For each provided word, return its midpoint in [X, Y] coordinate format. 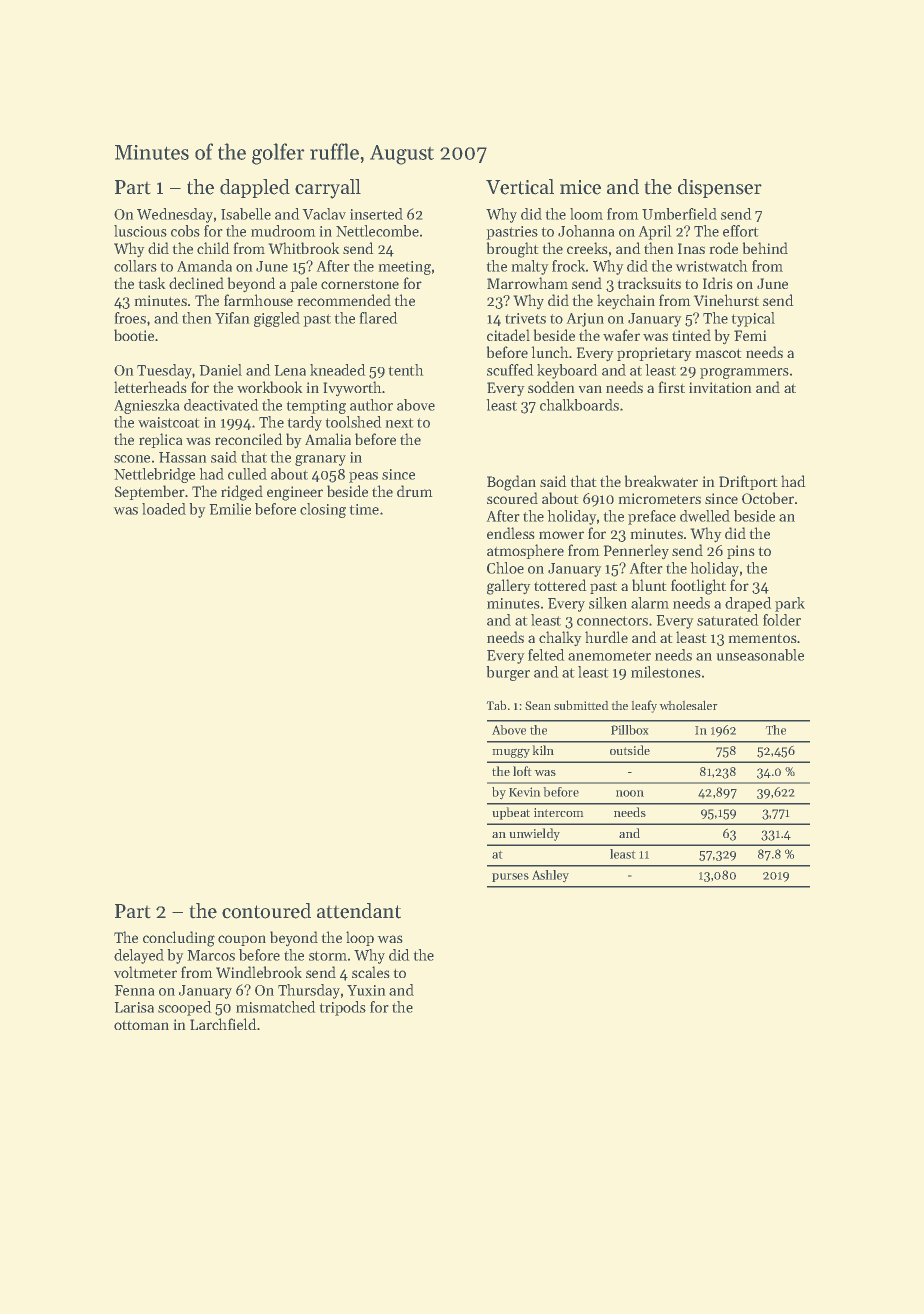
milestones [666, 672]
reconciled [249, 439]
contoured [266, 911]
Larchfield [223, 1024]
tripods [342, 1008]
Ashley [550, 876]
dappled [255, 188]
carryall [328, 189]
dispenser [720, 188]
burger [508, 673]
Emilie [230, 509]
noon [630, 793]
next [399, 423]
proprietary [654, 354]
